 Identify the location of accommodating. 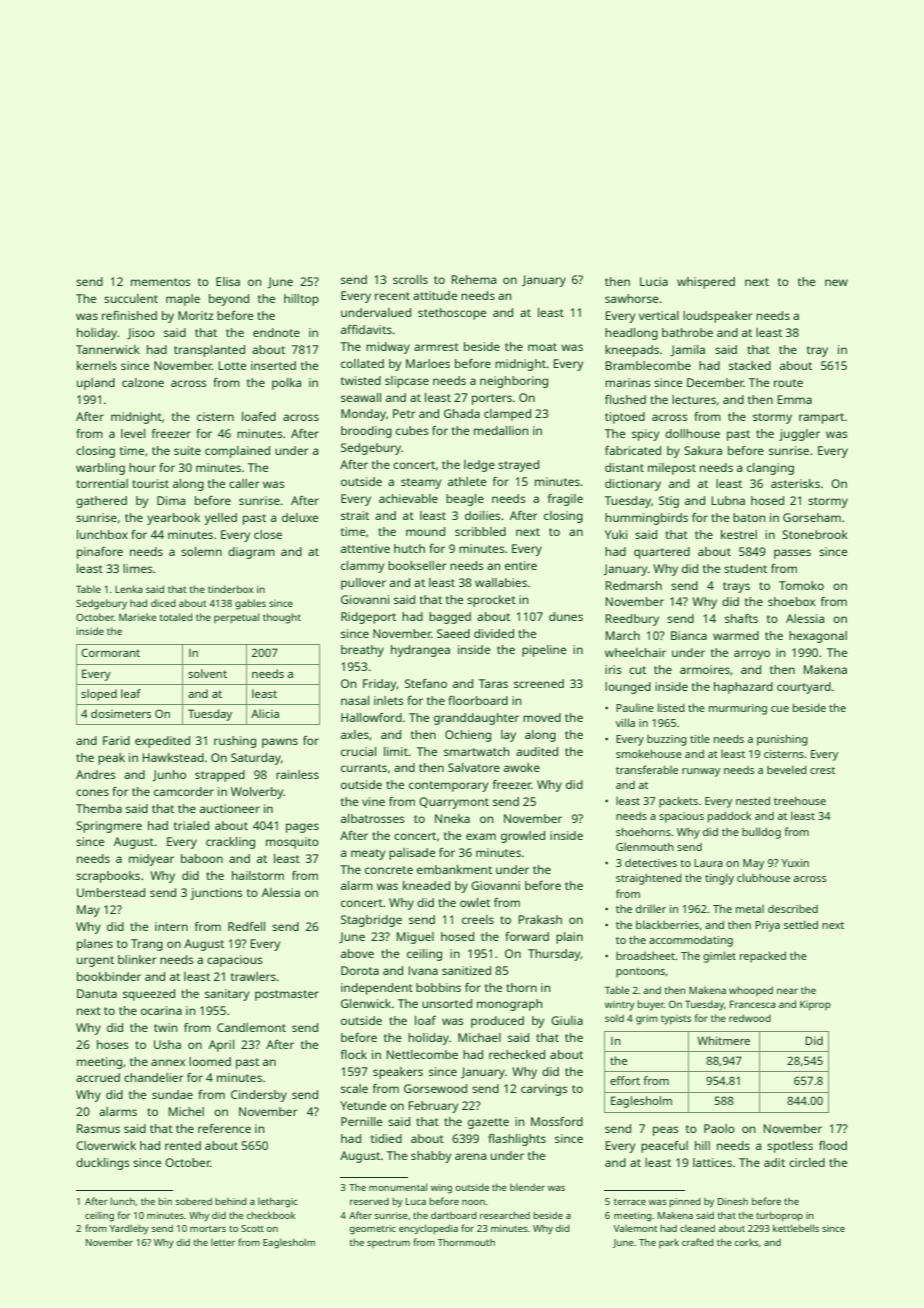
(691, 941).
